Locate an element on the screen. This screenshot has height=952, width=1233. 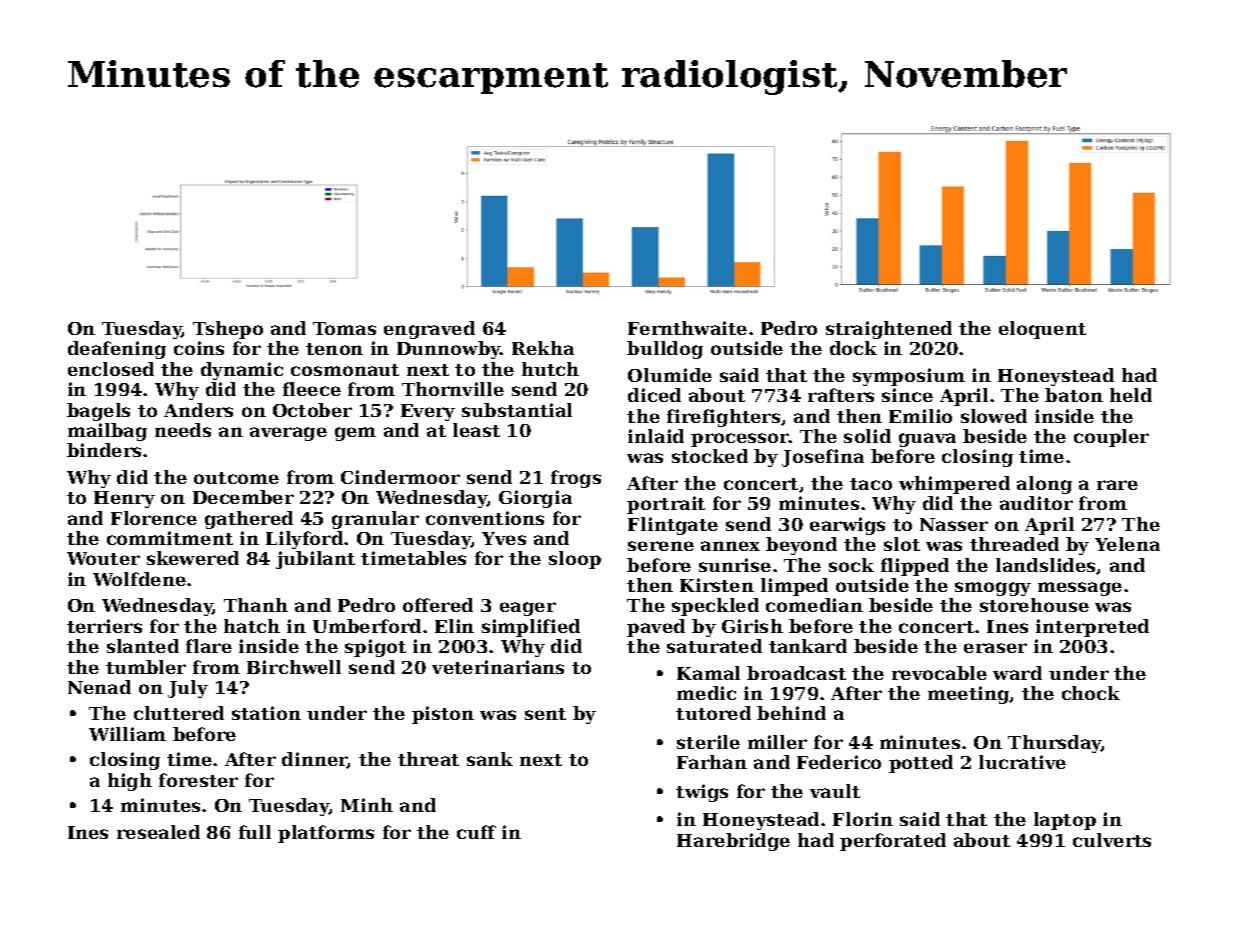
forester is located at coordinates (198, 780).
